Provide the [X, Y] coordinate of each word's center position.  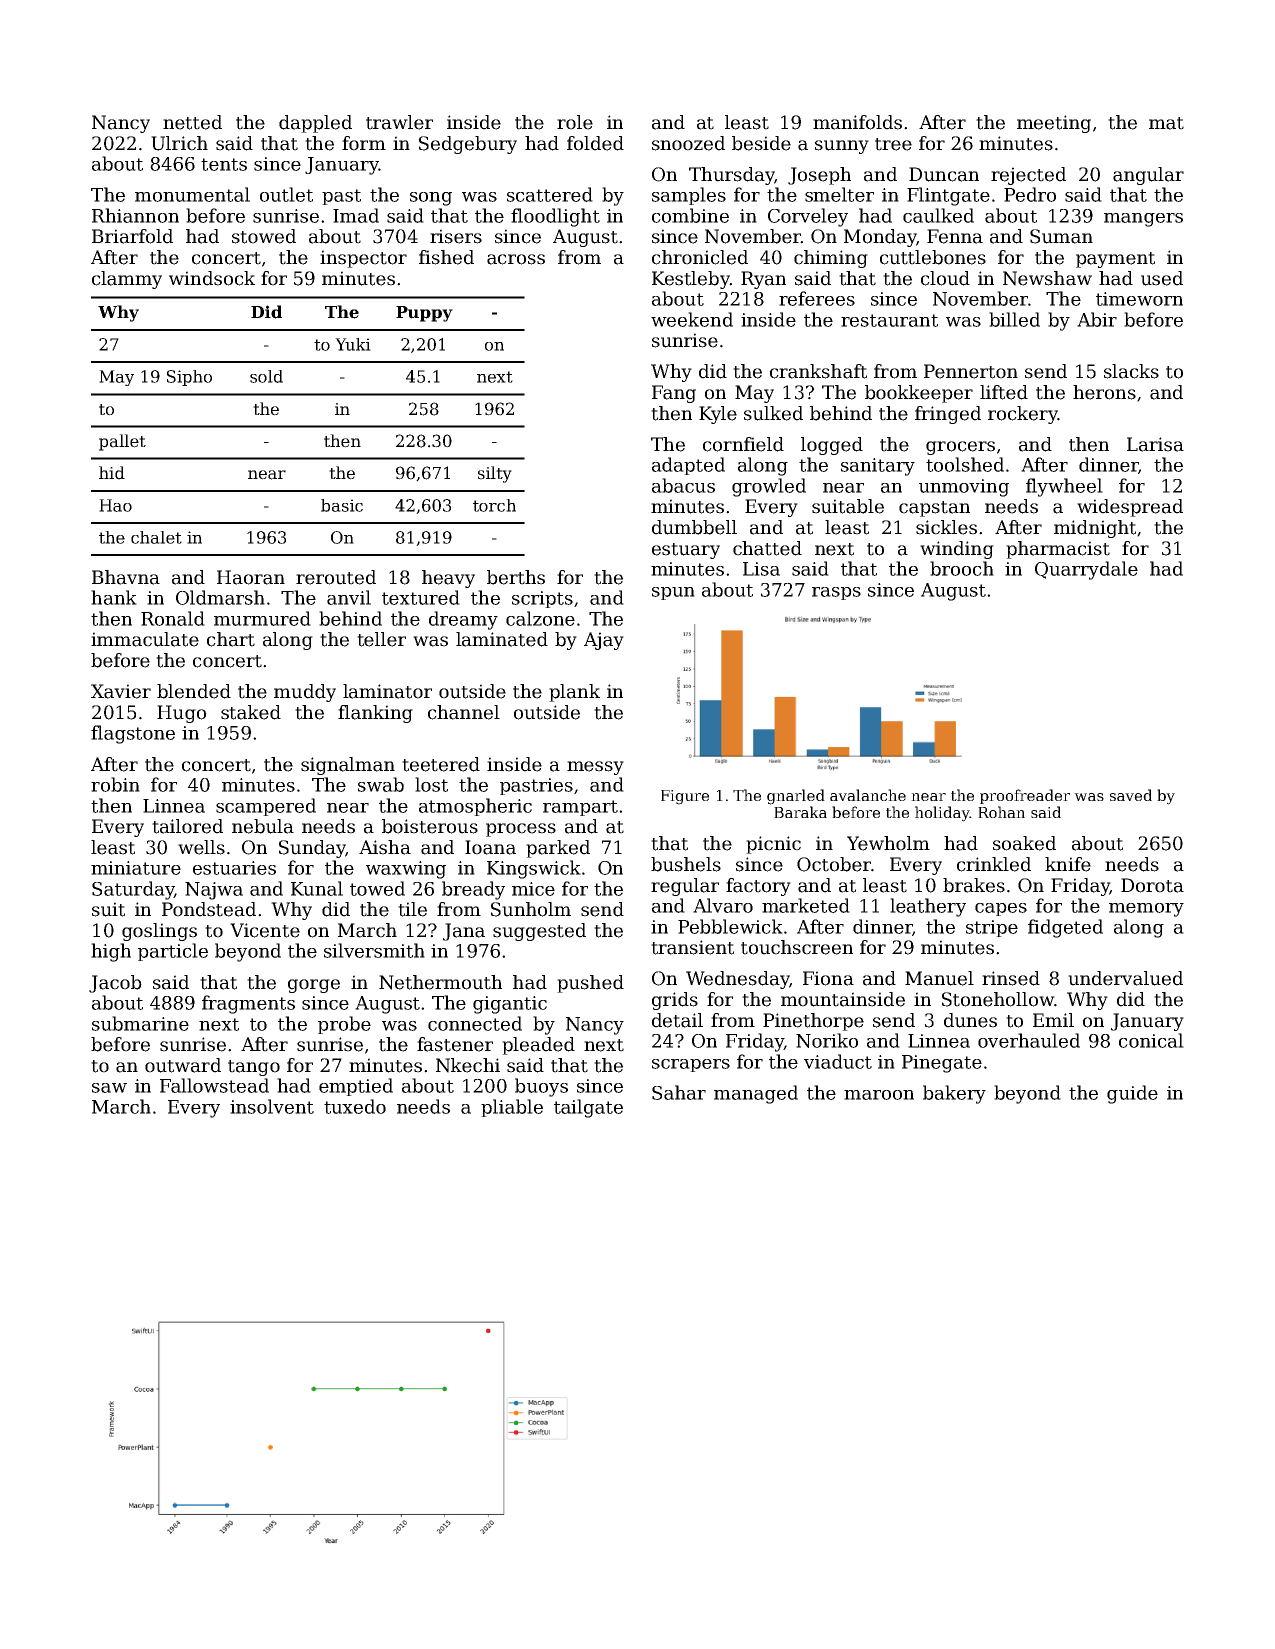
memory [1146, 910]
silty [495, 474]
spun [673, 593]
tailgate [588, 1108]
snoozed [688, 143]
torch [494, 505]
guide [1132, 1094]
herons [1104, 392]
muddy [305, 693]
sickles [946, 527]
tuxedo [355, 1106]
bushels [686, 864]
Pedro [1030, 194]
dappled [315, 124]
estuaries [234, 868]
